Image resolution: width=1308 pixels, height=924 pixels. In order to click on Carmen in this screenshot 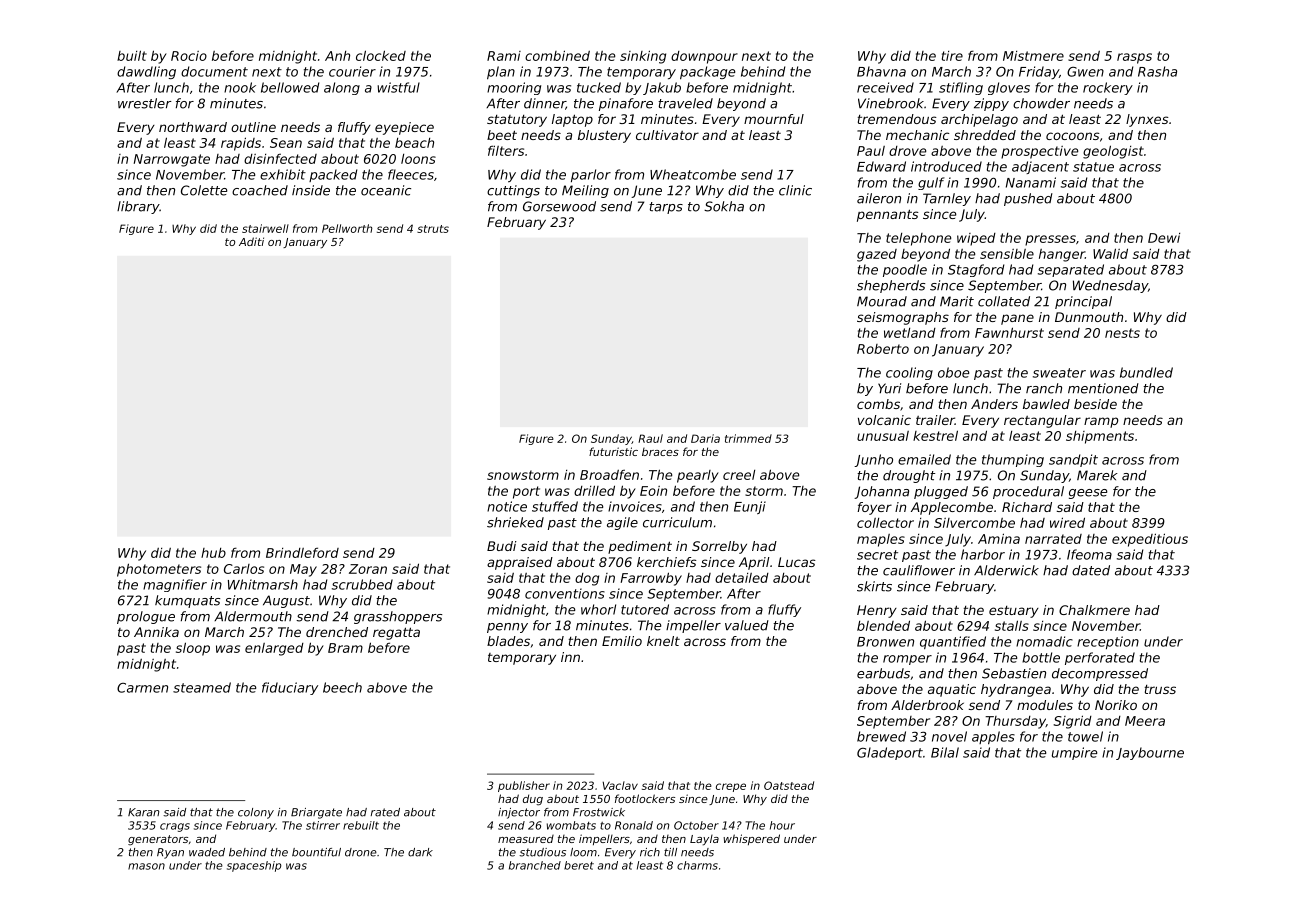, I will do `click(142, 688)`.
